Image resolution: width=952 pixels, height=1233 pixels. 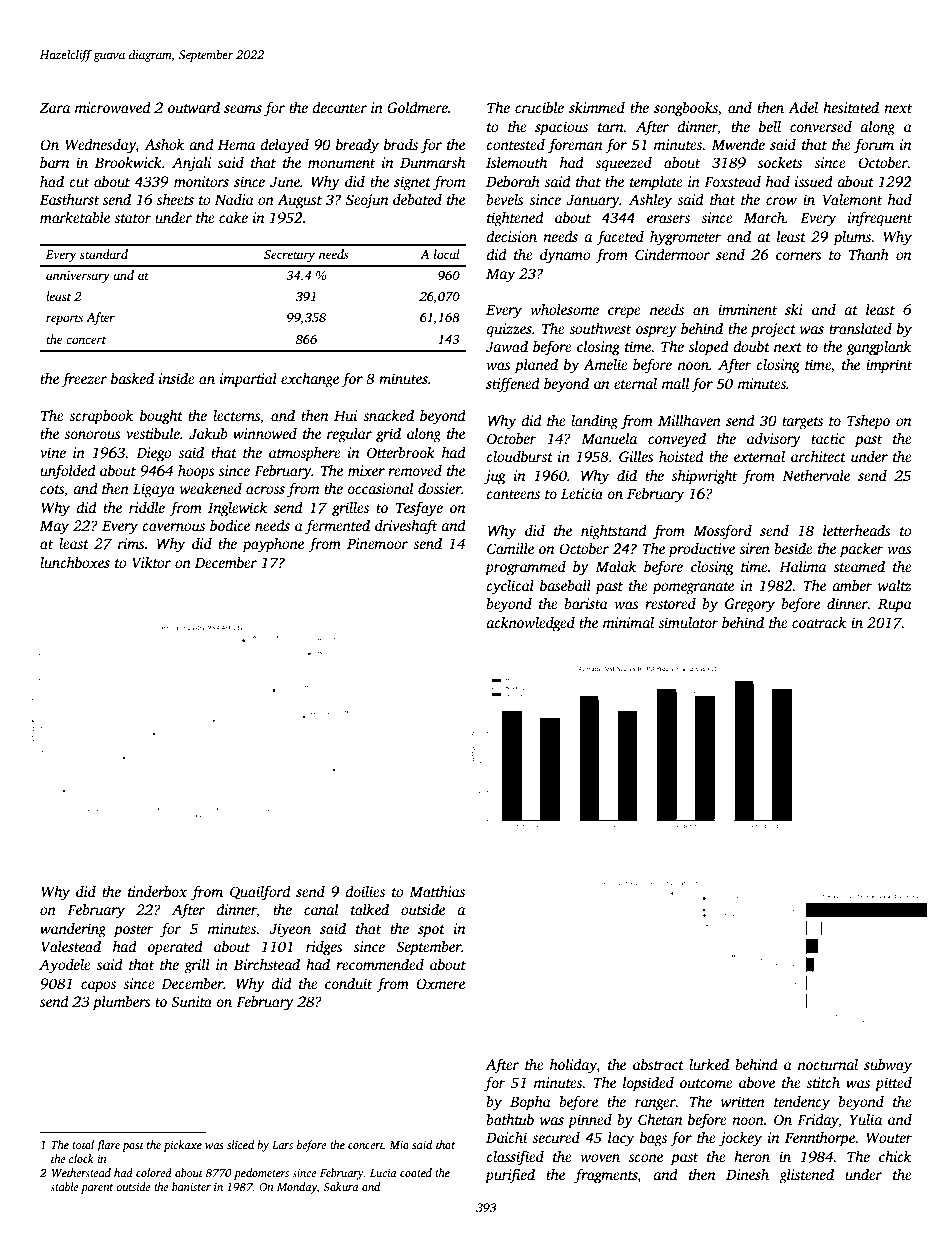 What do you see at coordinates (880, 219) in the page?
I see `infrequent` at bounding box center [880, 219].
